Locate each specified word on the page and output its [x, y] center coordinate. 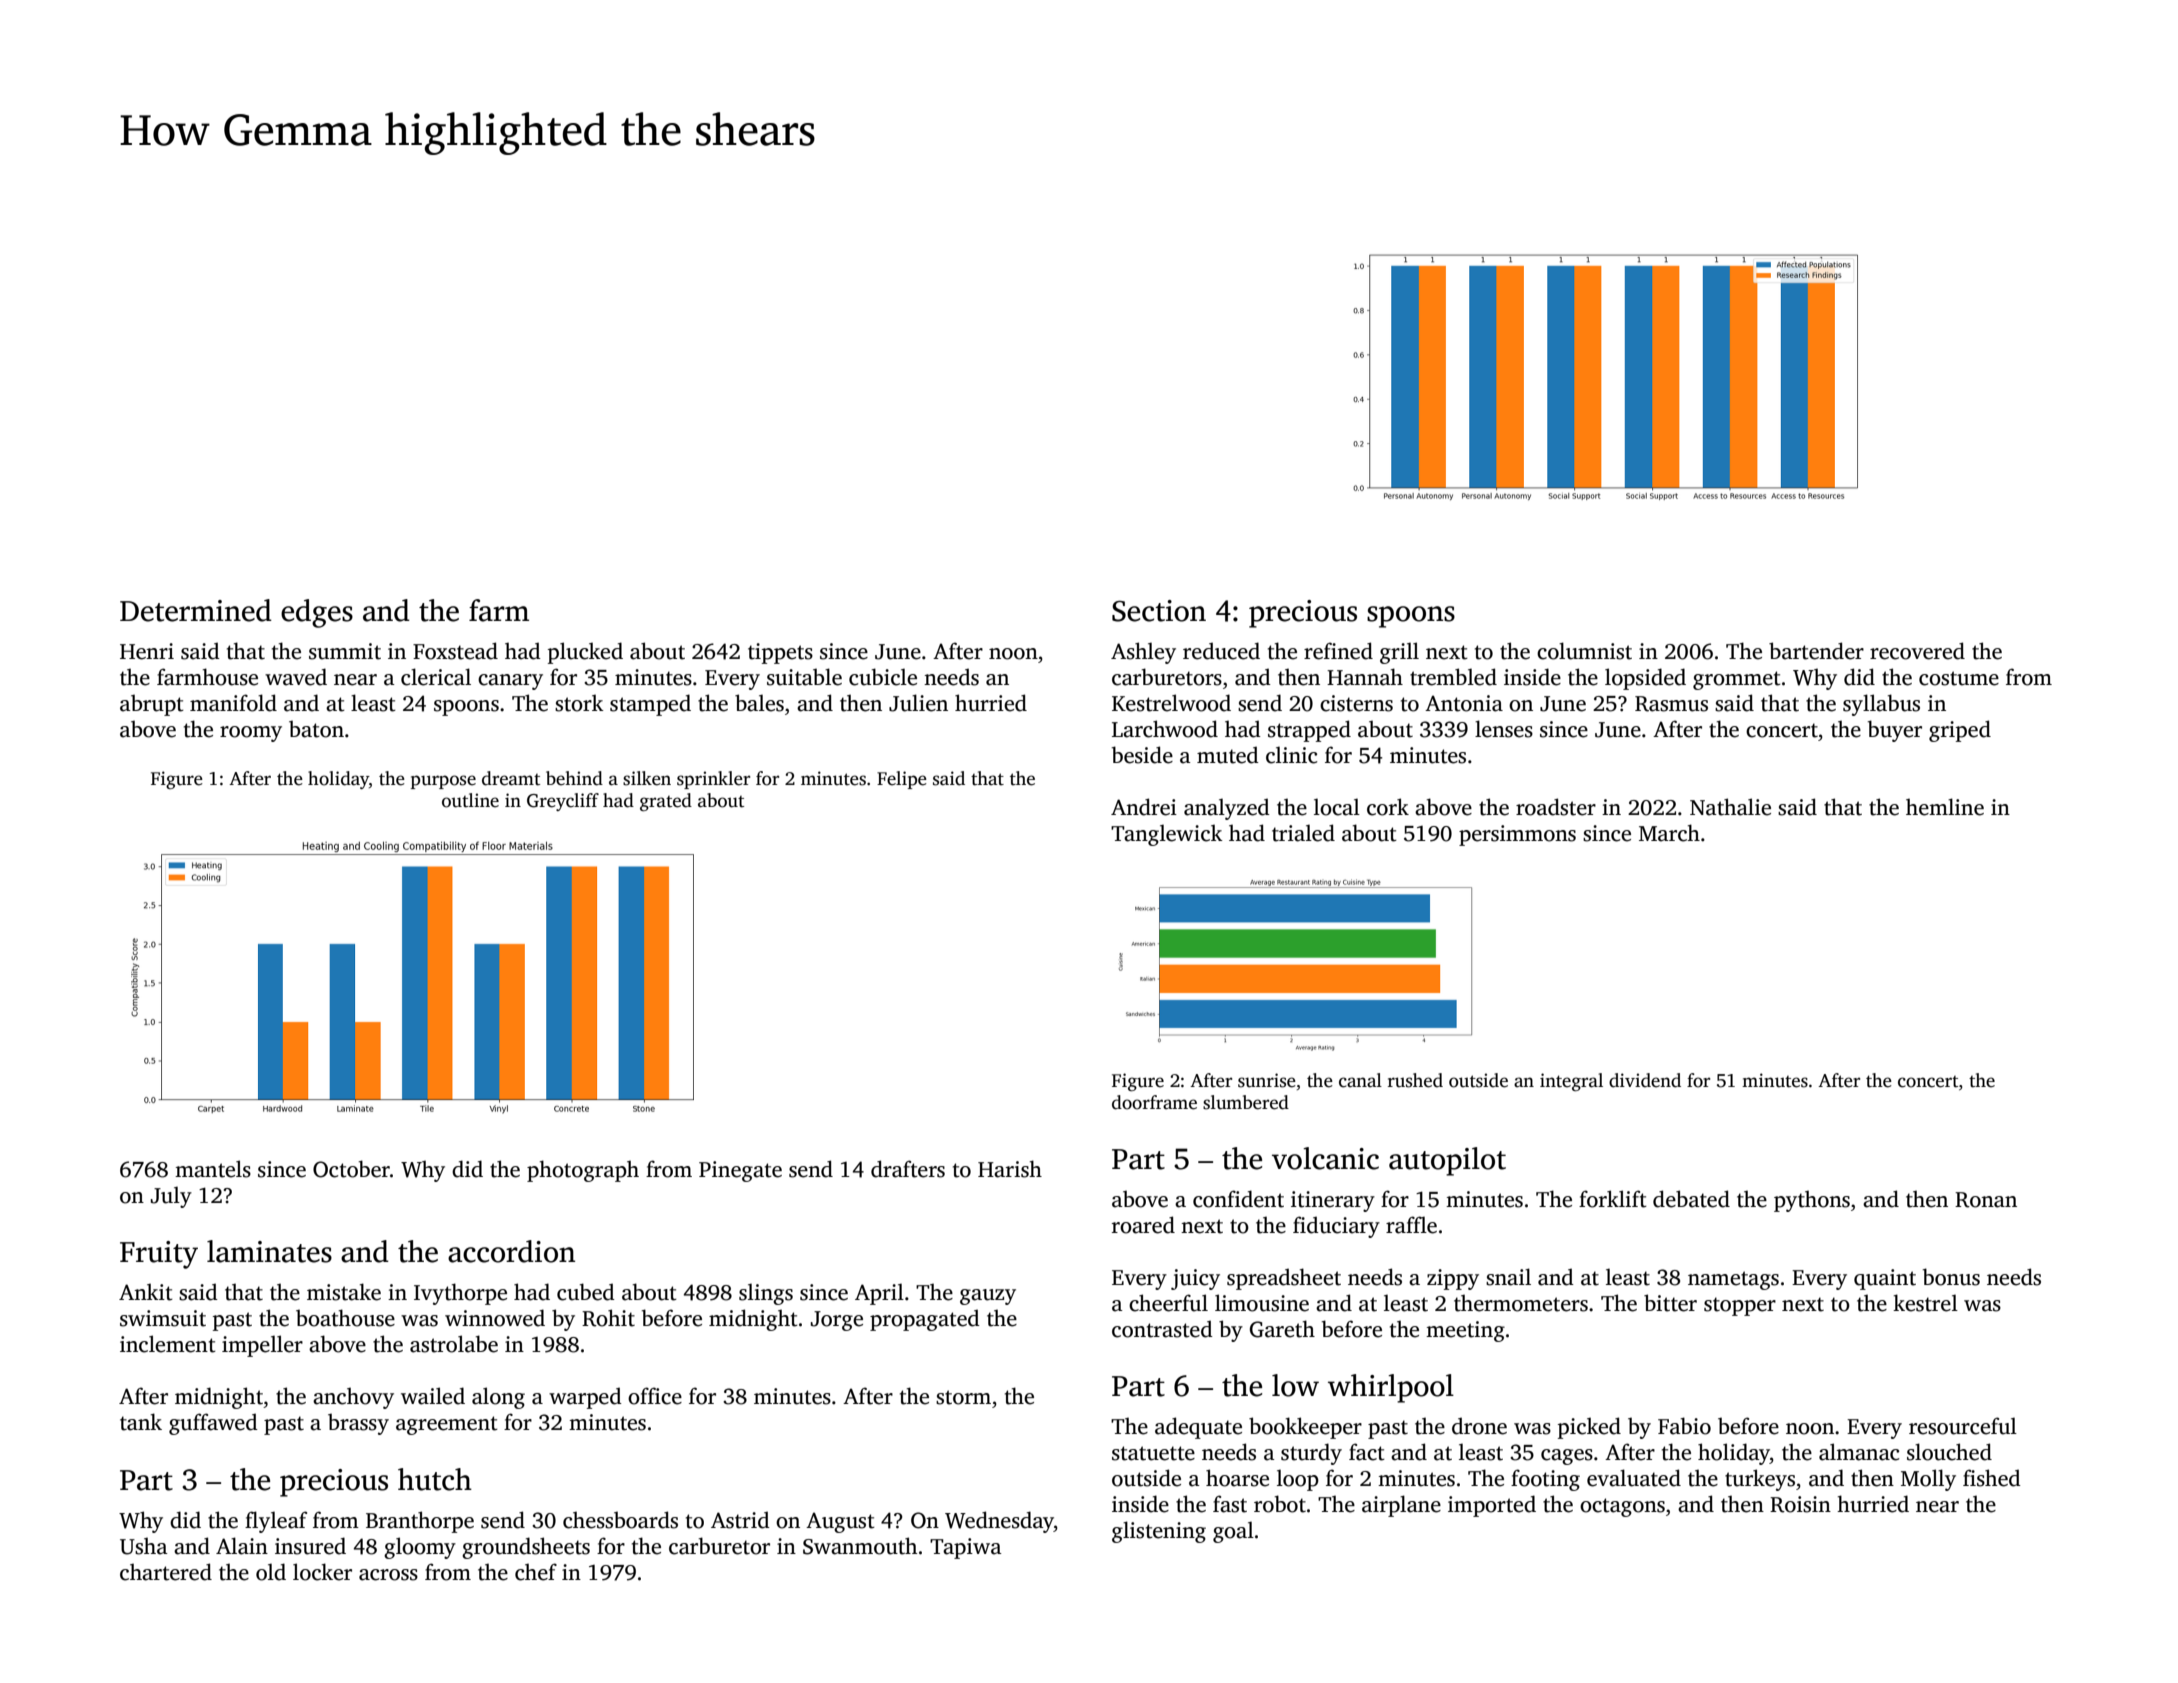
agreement [447, 1425]
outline [470, 800]
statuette [1153, 1453]
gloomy [420, 1548]
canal [1360, 1080]
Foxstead [455, 651]
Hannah [1365, 677]
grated [666, 802]
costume [1959, 678]
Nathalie [1730, 807]
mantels [213, 1169]
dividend [1645, 1080]
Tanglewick [1167, 835]
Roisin [1800, 1504]
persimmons [1517, 835]
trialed [1303, 833]
